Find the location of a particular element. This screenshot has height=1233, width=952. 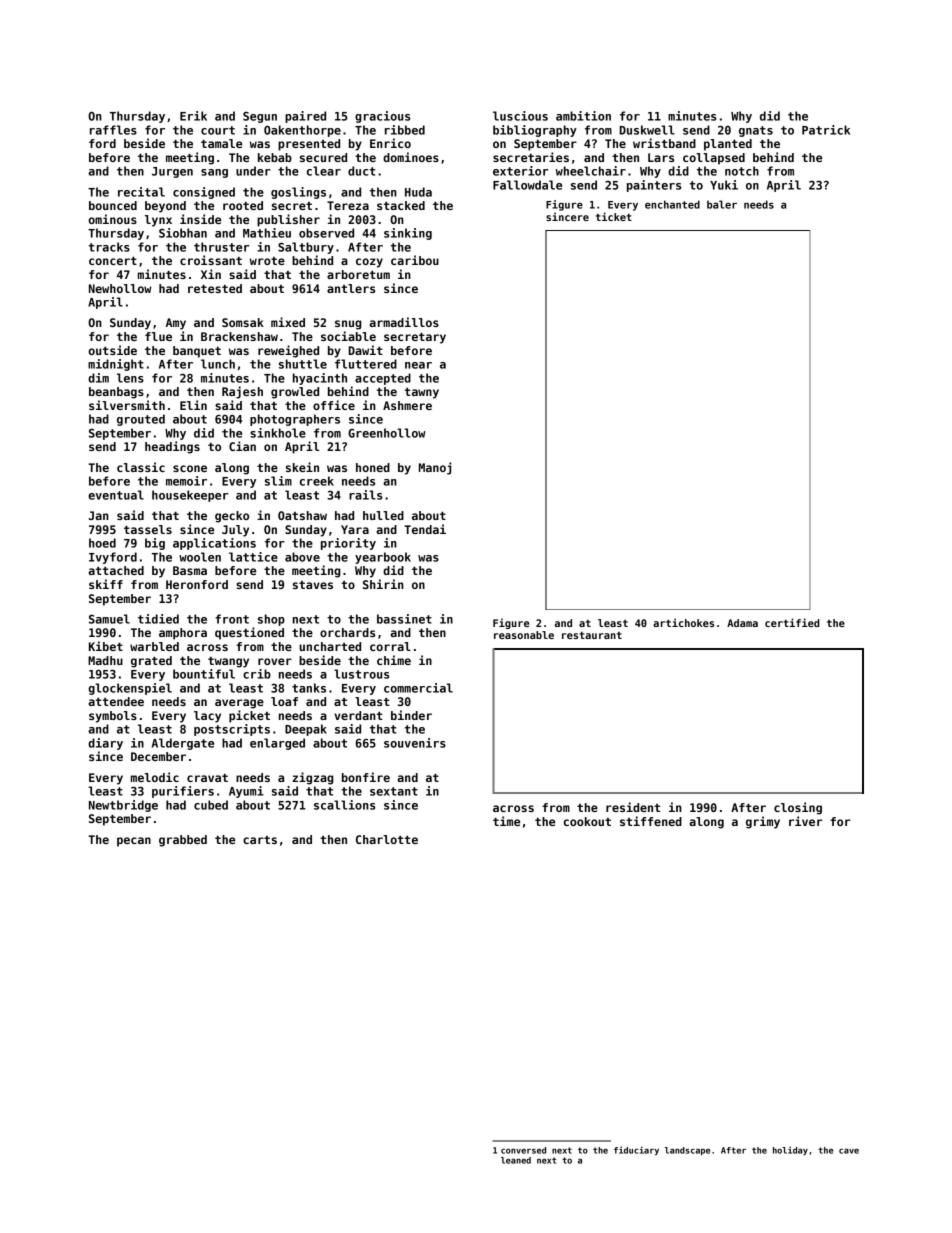

baler is located at coordinates (722, 204).
